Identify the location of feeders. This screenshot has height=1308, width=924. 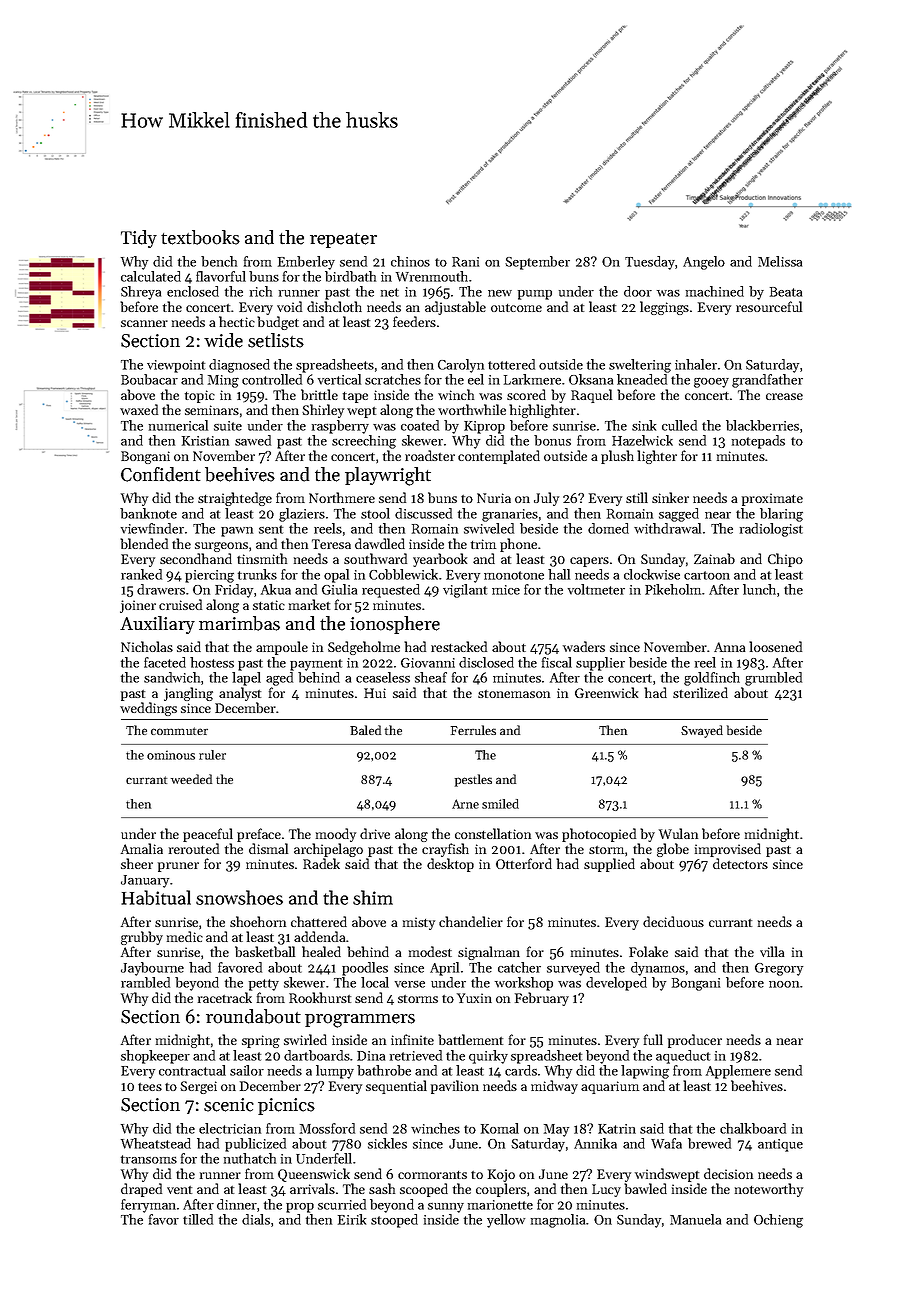
(414, 321).
